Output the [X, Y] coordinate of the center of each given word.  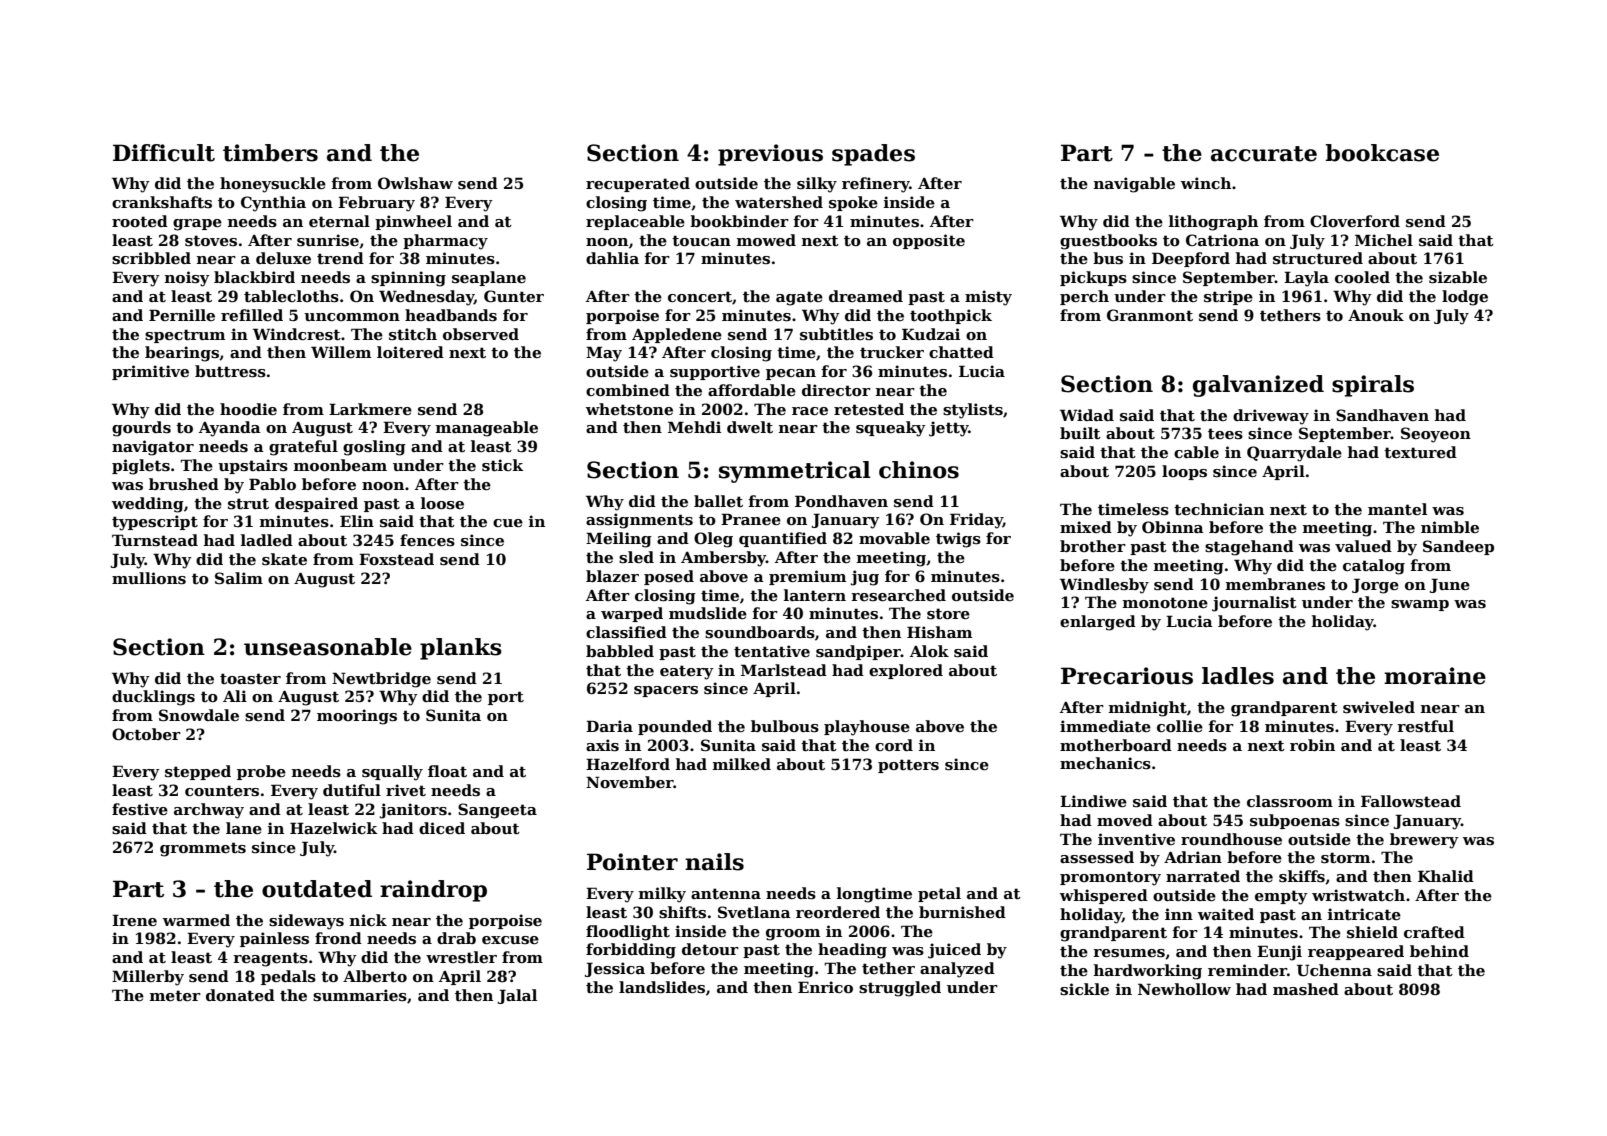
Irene [134, 920]
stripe [1228, 297]
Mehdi [694, 427]
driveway [1271, 417]
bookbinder [739, 221]
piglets [141, 467]
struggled [900, 989]
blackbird [254, 277]
